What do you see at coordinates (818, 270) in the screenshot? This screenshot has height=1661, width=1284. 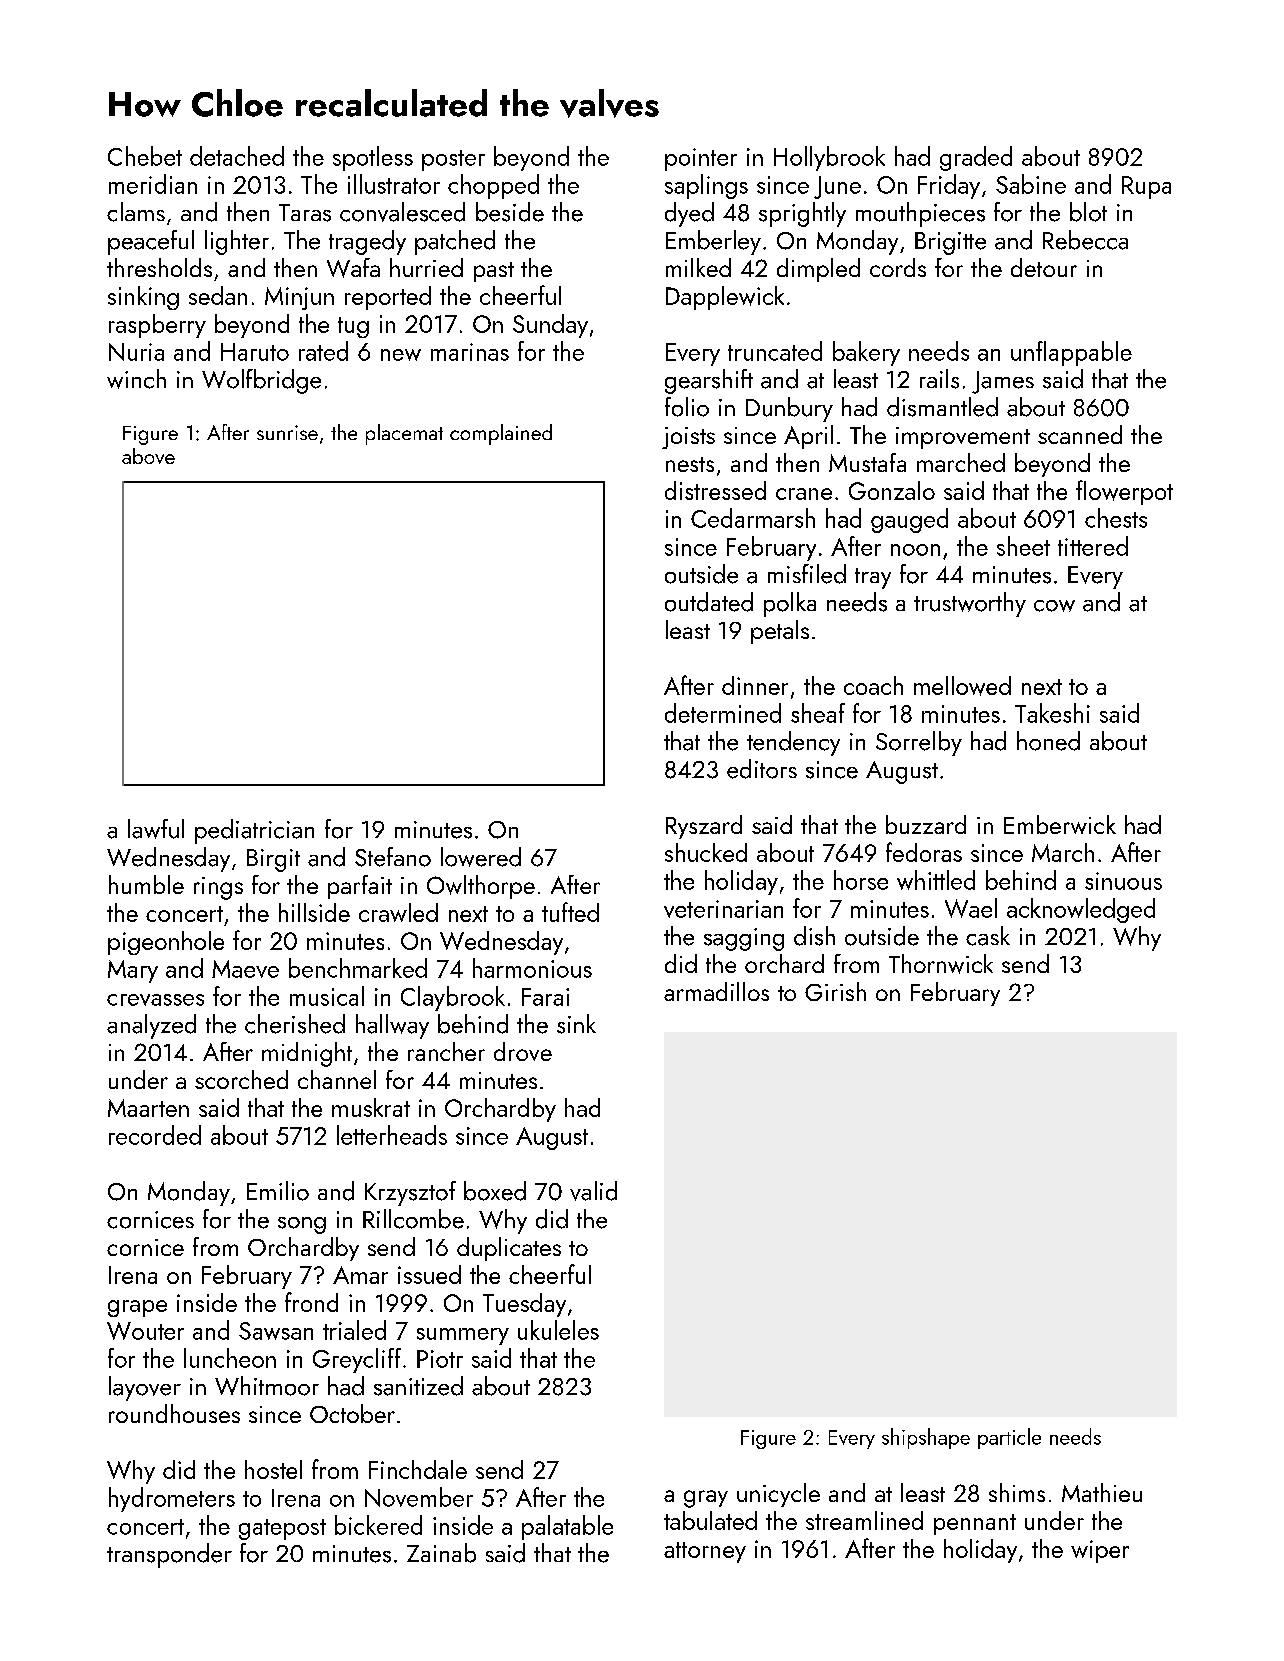 I see `dimpled` at bounding box center [818, 270].
